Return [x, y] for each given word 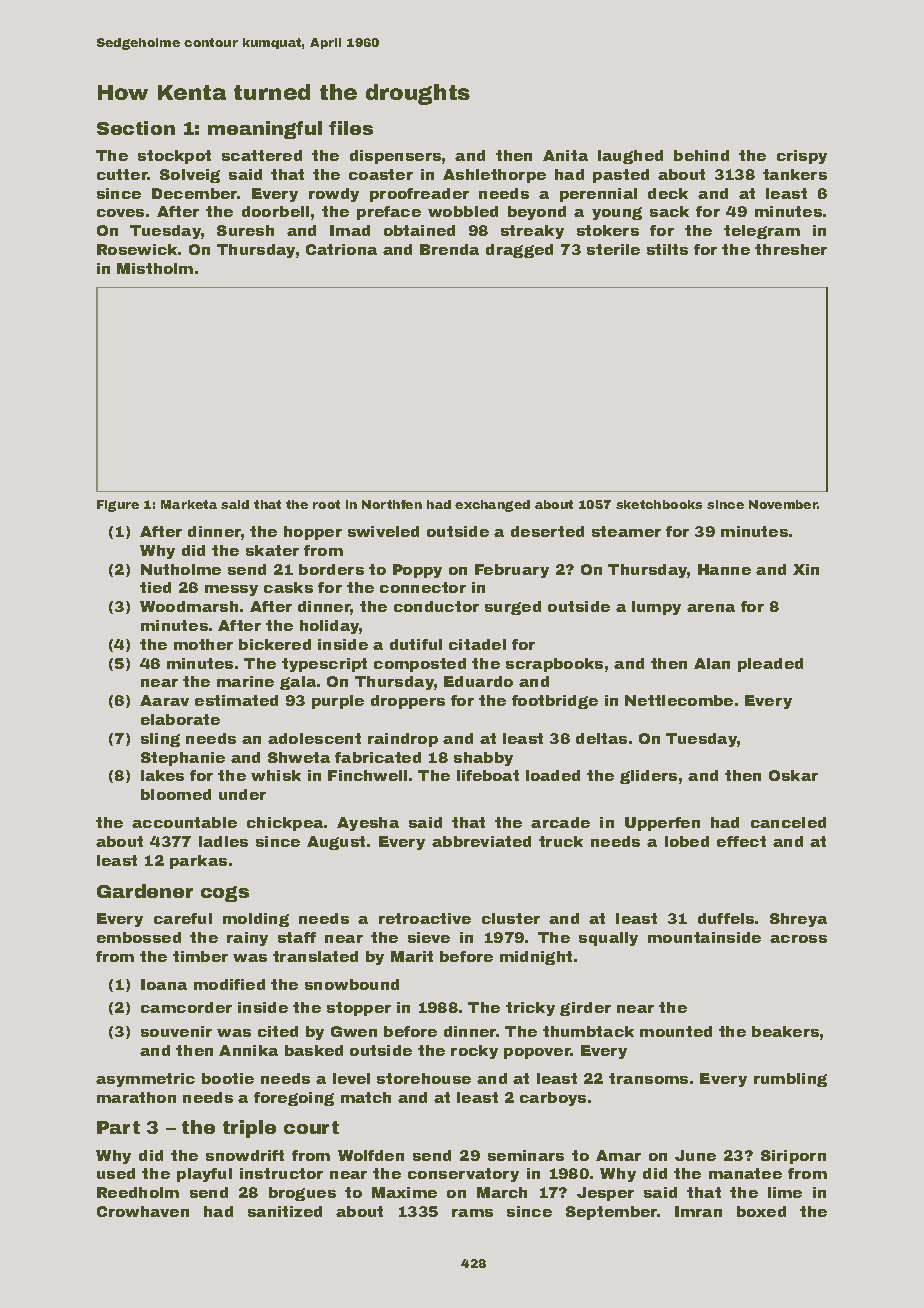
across [798, 939]
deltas [601, 738]
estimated [236, 700]
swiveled [383, 531]
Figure [118, 506]
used [116, 1173]
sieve [429, 937]
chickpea [285, 824]
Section [136, 128]
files [351, 128]
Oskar [793, 775]
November [783, 504]
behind [701, 155]
